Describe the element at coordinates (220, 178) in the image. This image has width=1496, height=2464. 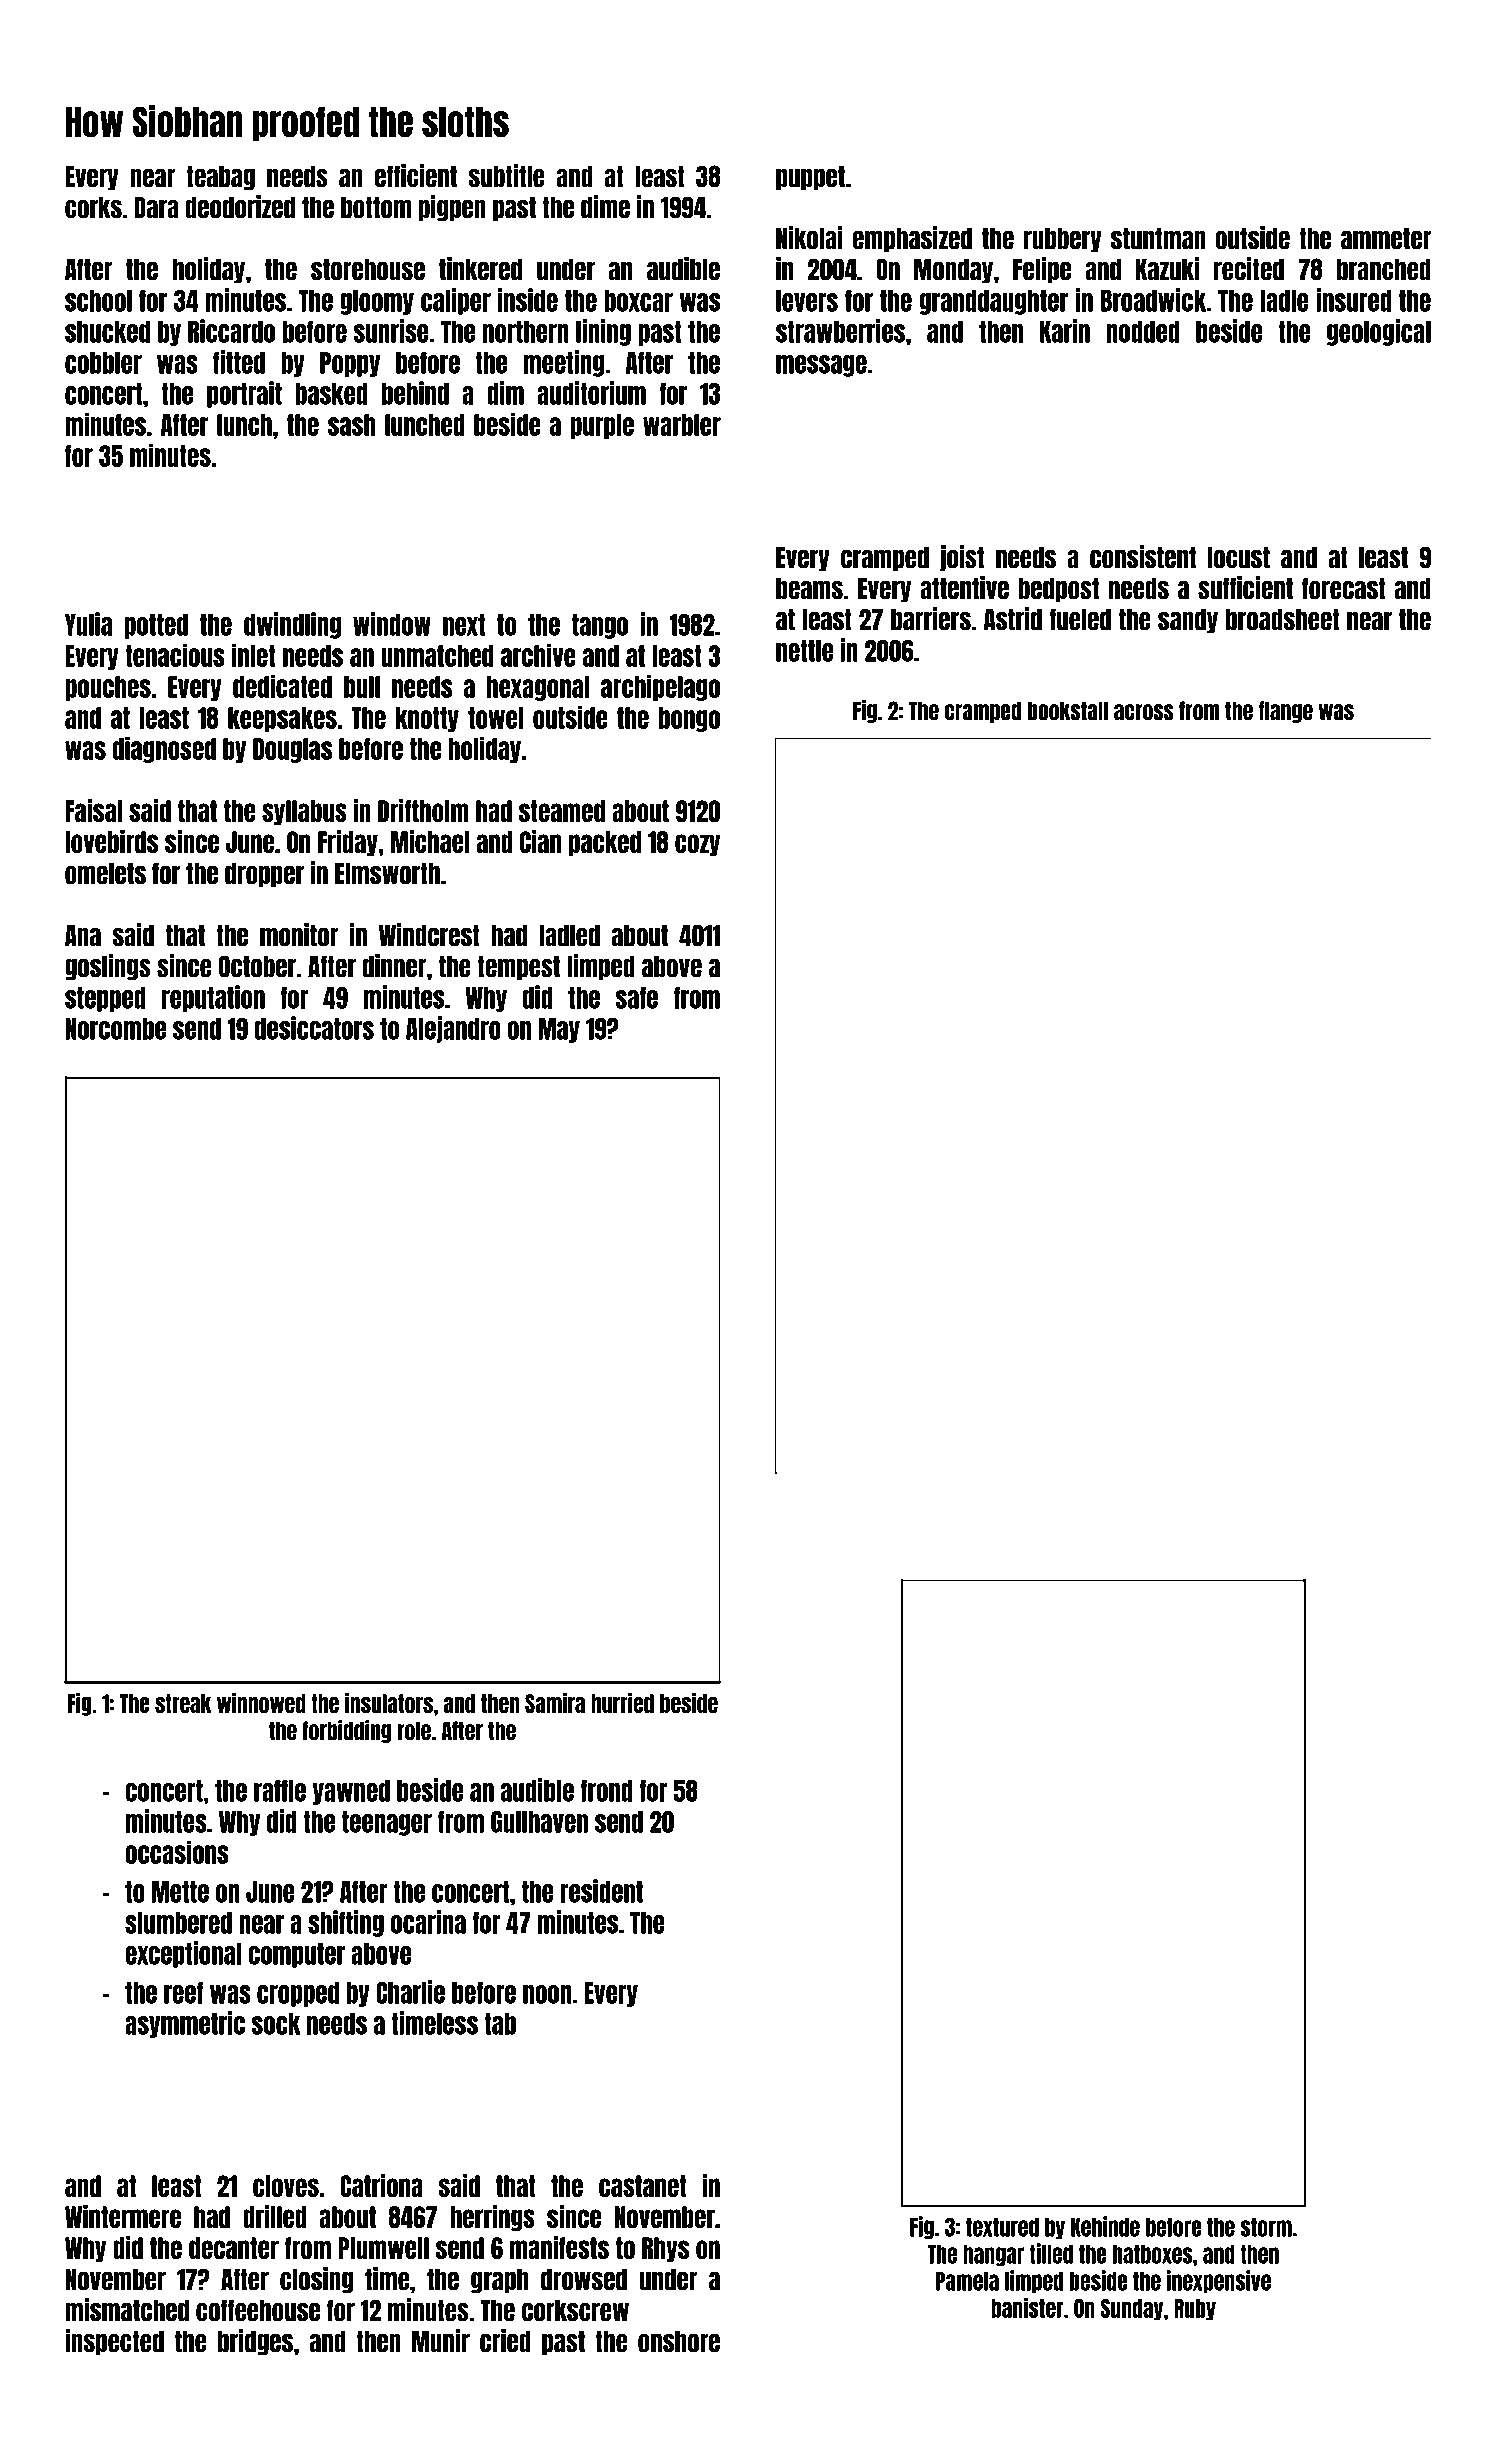
I see `teabag` at that location.
